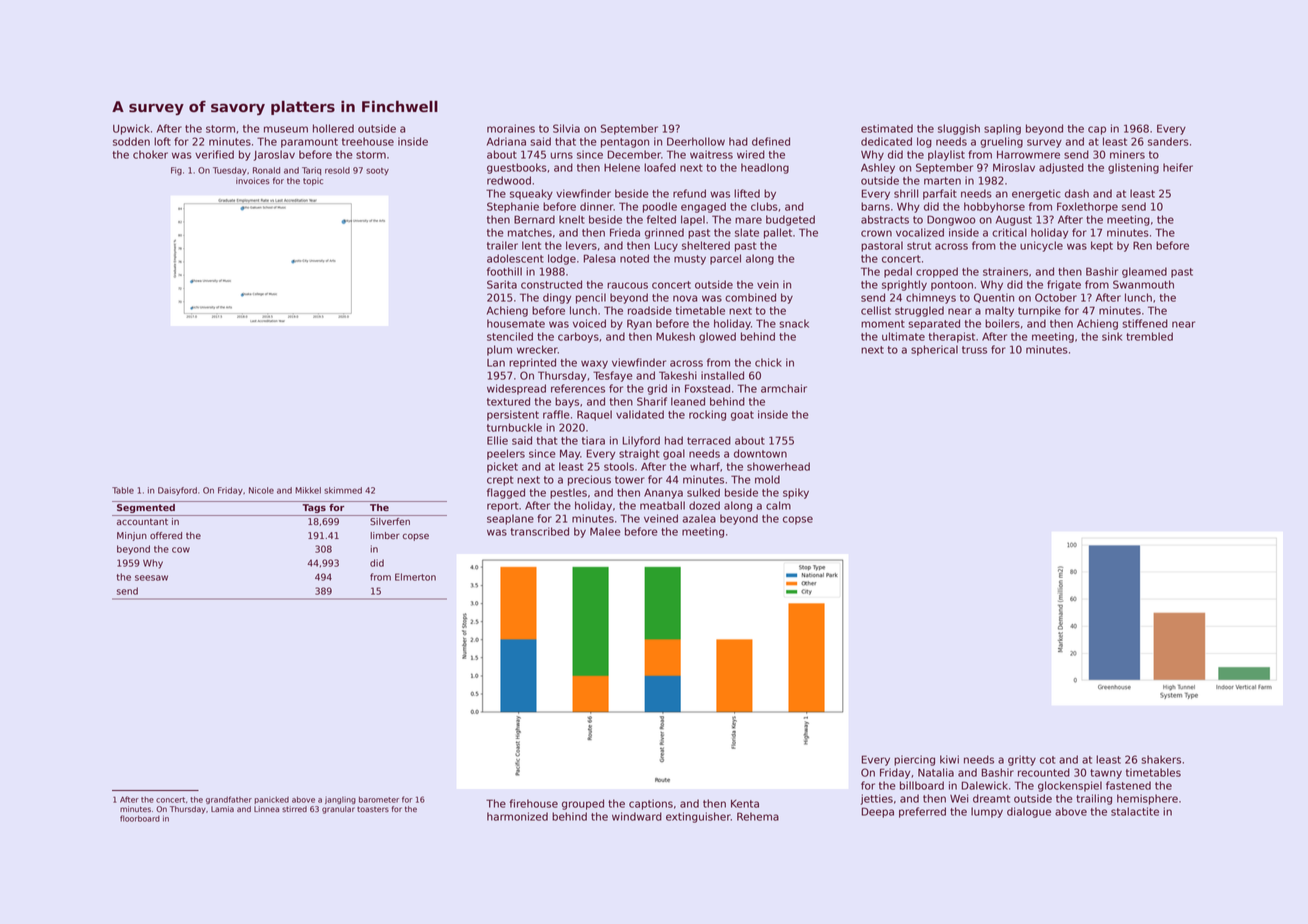 Image resolution: width=1308 pixels, height=924 pixels. Describe the element at coordinates (1047, 760) in the image. I see `cot` at that location.
